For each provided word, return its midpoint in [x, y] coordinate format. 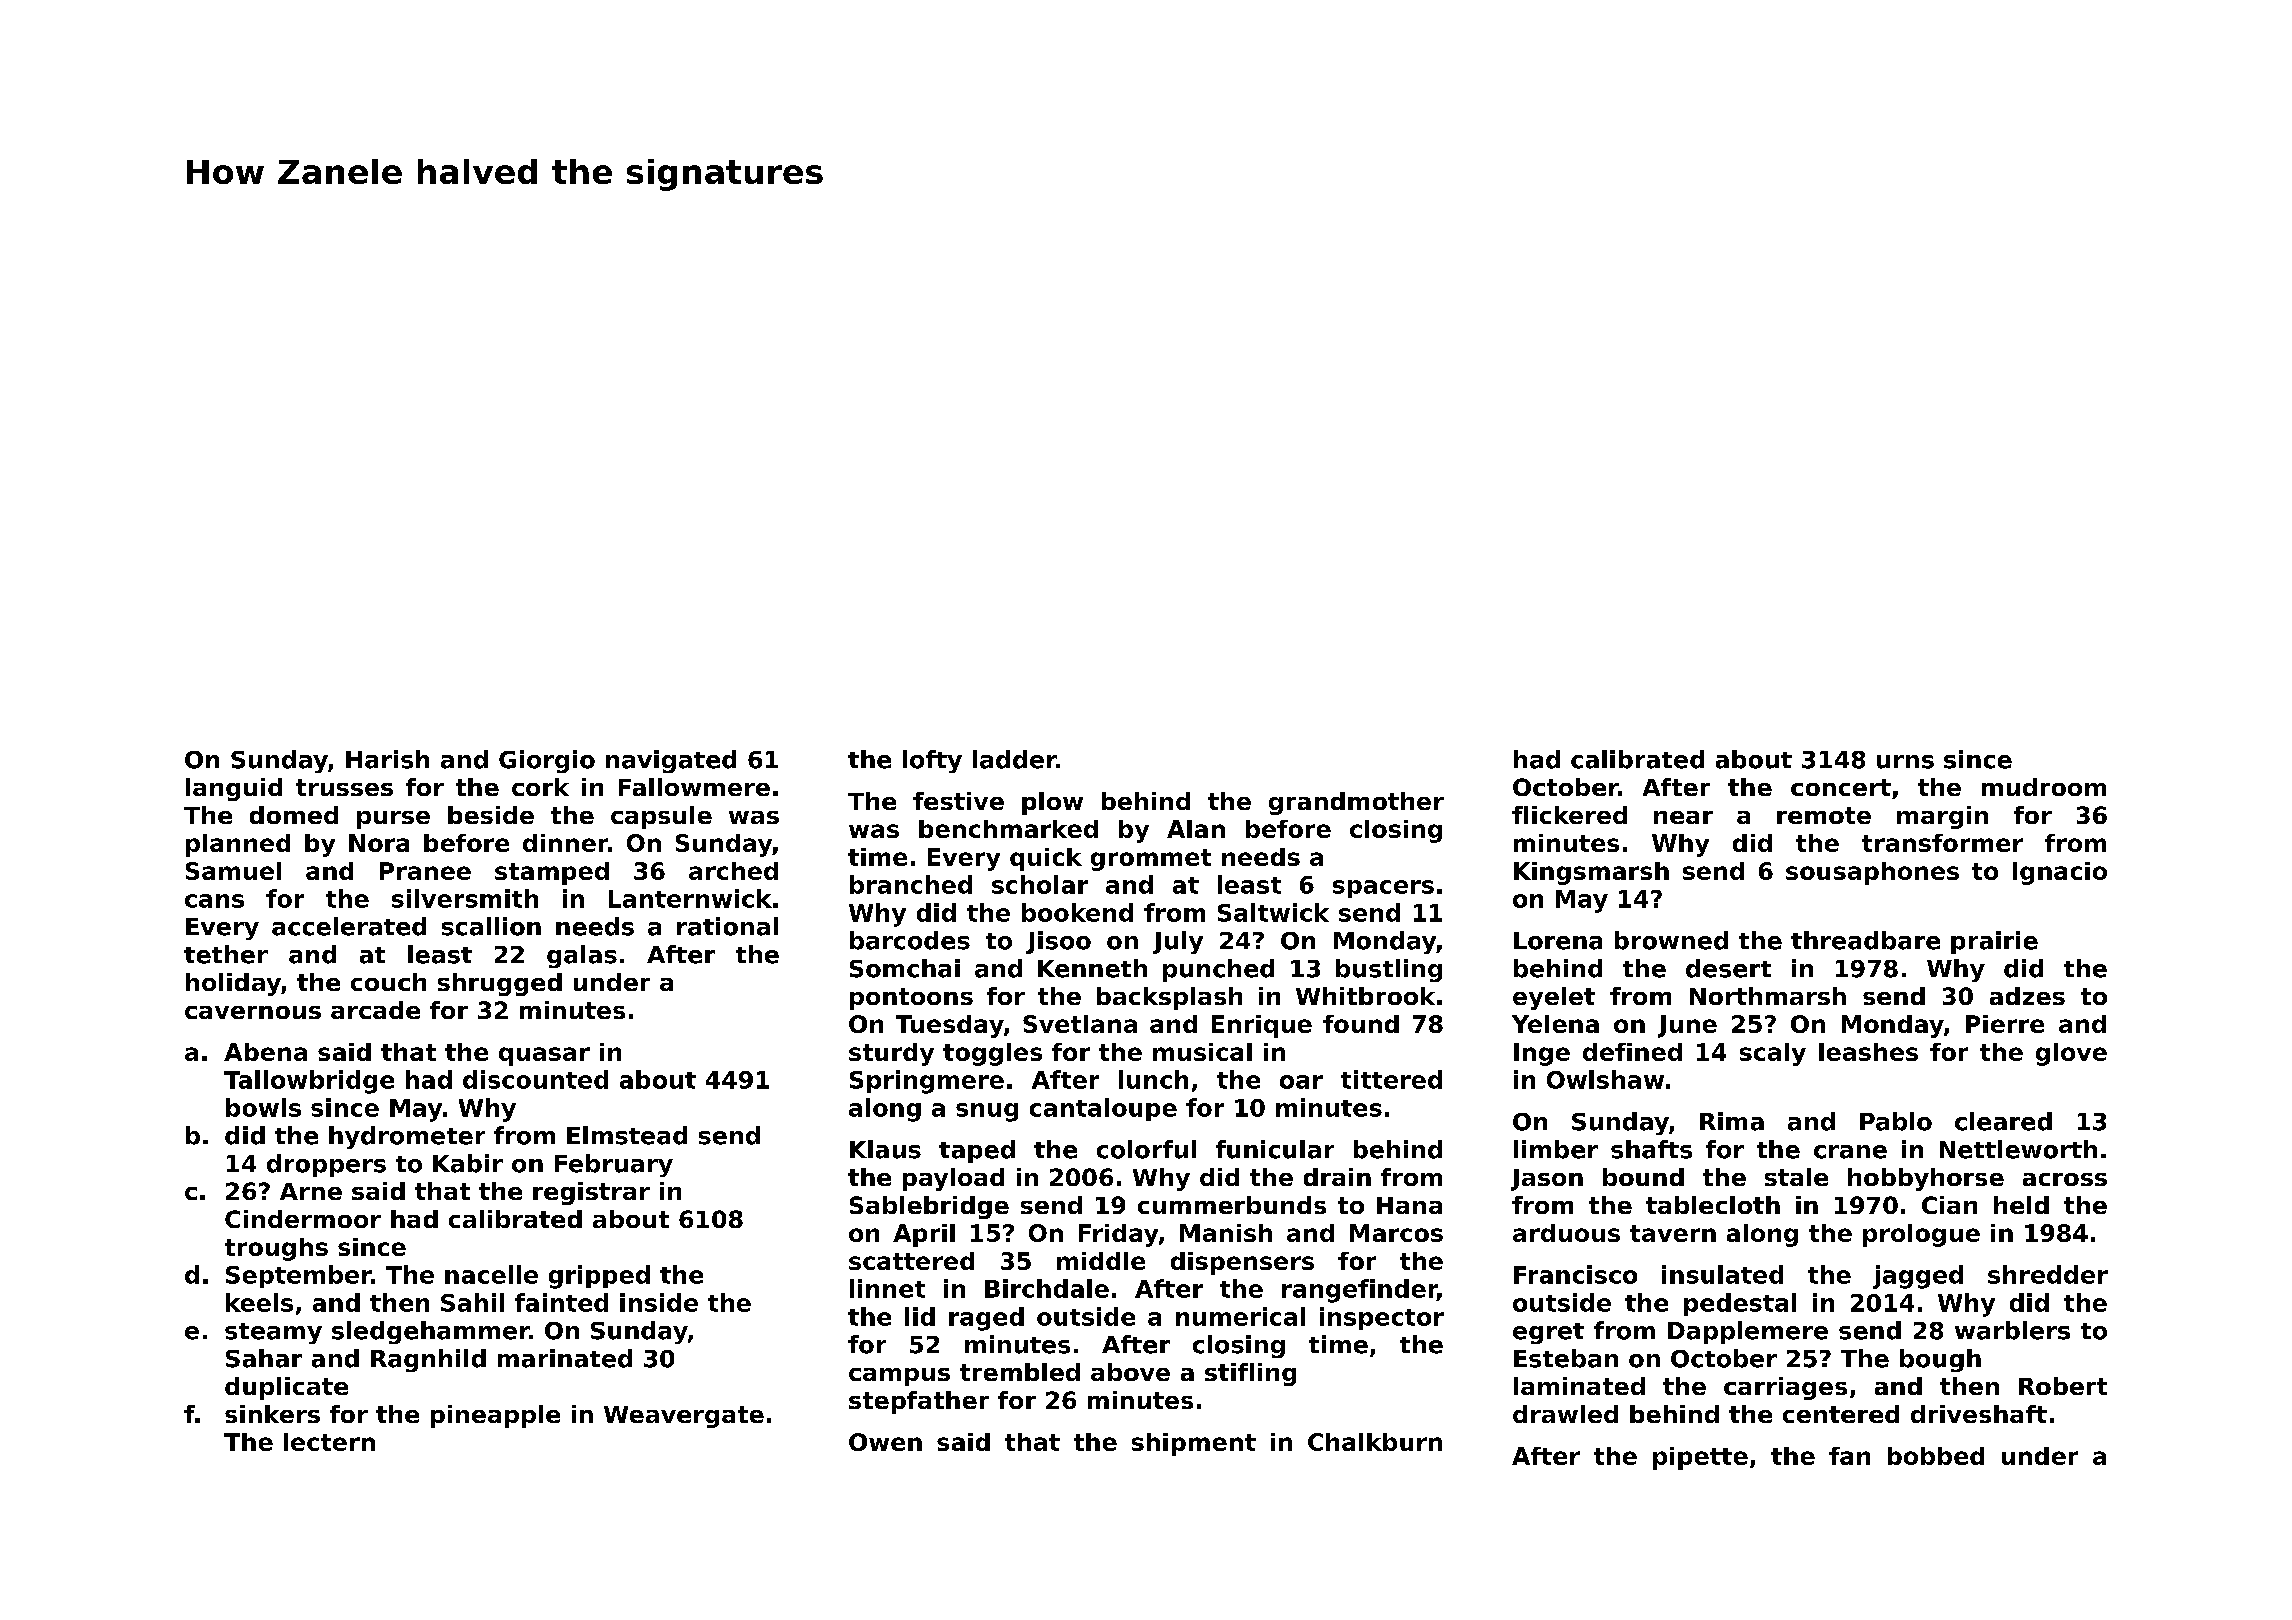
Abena [265, 1052]
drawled [1565, 1414]
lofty [932, 761]
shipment [1194, 1444]
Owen [885, 1442]
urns [1905, 762]
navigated [671, 761]
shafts [1651, 1149]
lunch [1153, 1079]
